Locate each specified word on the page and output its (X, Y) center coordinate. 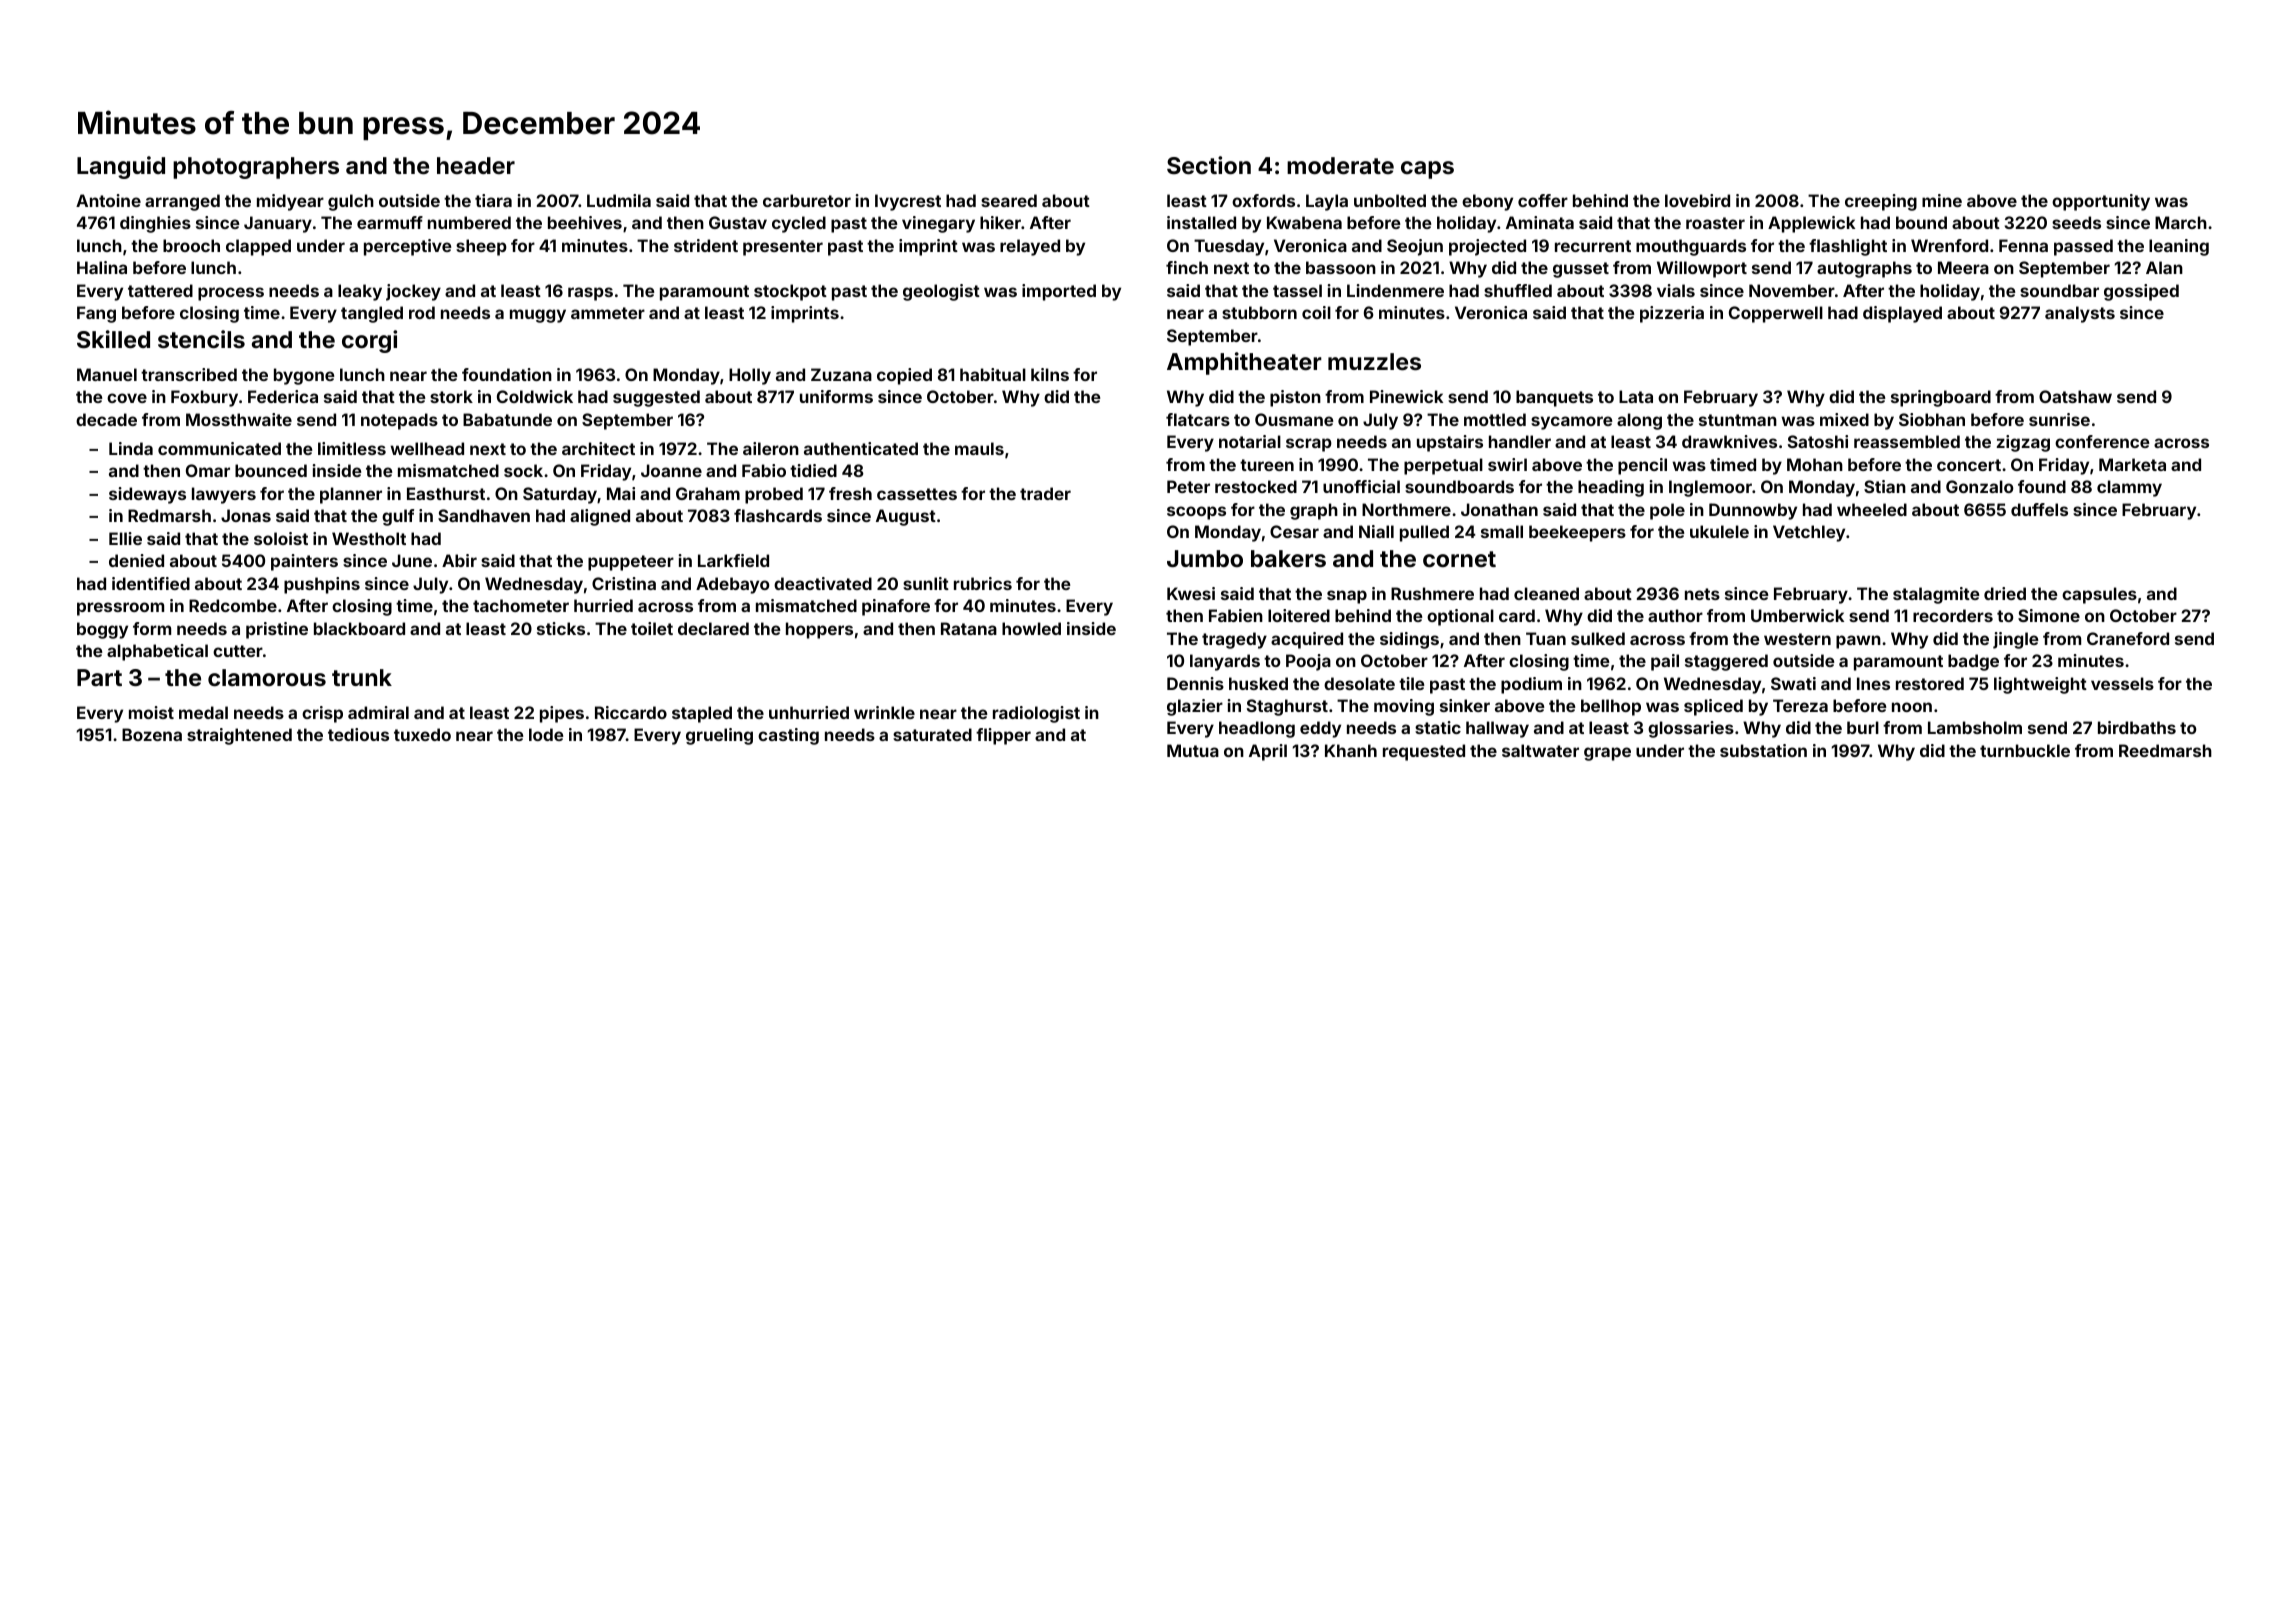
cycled (799, 224)
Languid (121, 167)
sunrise (2059, 419)
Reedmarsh (2165, 750)
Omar (208, 470)
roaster (1715, 223)
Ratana (969, 628)
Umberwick (1797, 615)
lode (546, 734)
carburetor (807, 200)
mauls (979, 448)
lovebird (1697, 200)
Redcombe (233, 605)
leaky (360, 292)
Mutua (1193, 750)
